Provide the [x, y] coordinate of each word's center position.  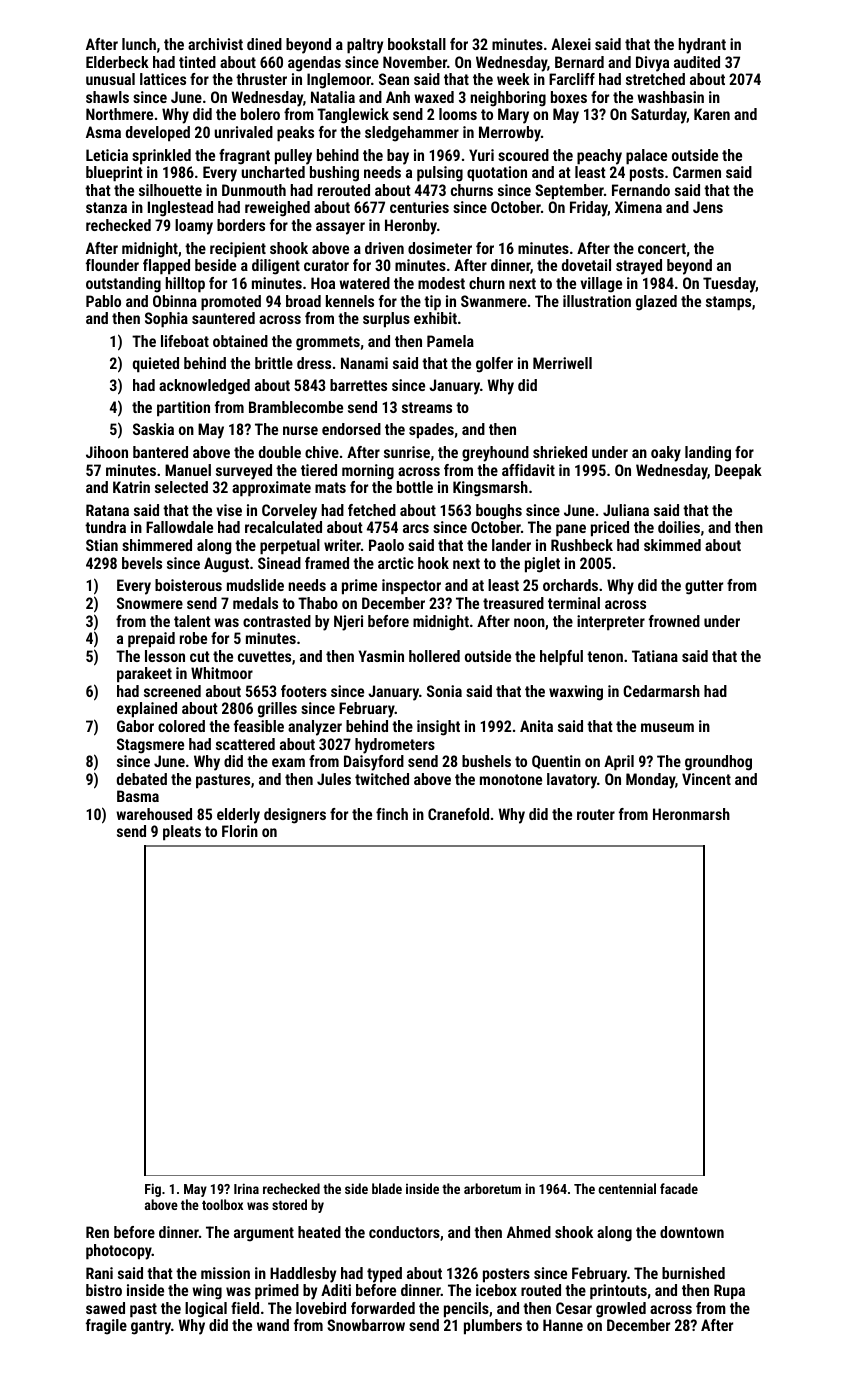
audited [697, 62]
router [596, 814]
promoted [231, 303]
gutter [704, 587]
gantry [151, 1327]
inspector [411, 587]
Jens [708, 207]
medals [255, 603]
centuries [419, 207]
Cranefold [458, 814]
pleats [182, 833]
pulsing [440, 174]
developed [158, 134]
